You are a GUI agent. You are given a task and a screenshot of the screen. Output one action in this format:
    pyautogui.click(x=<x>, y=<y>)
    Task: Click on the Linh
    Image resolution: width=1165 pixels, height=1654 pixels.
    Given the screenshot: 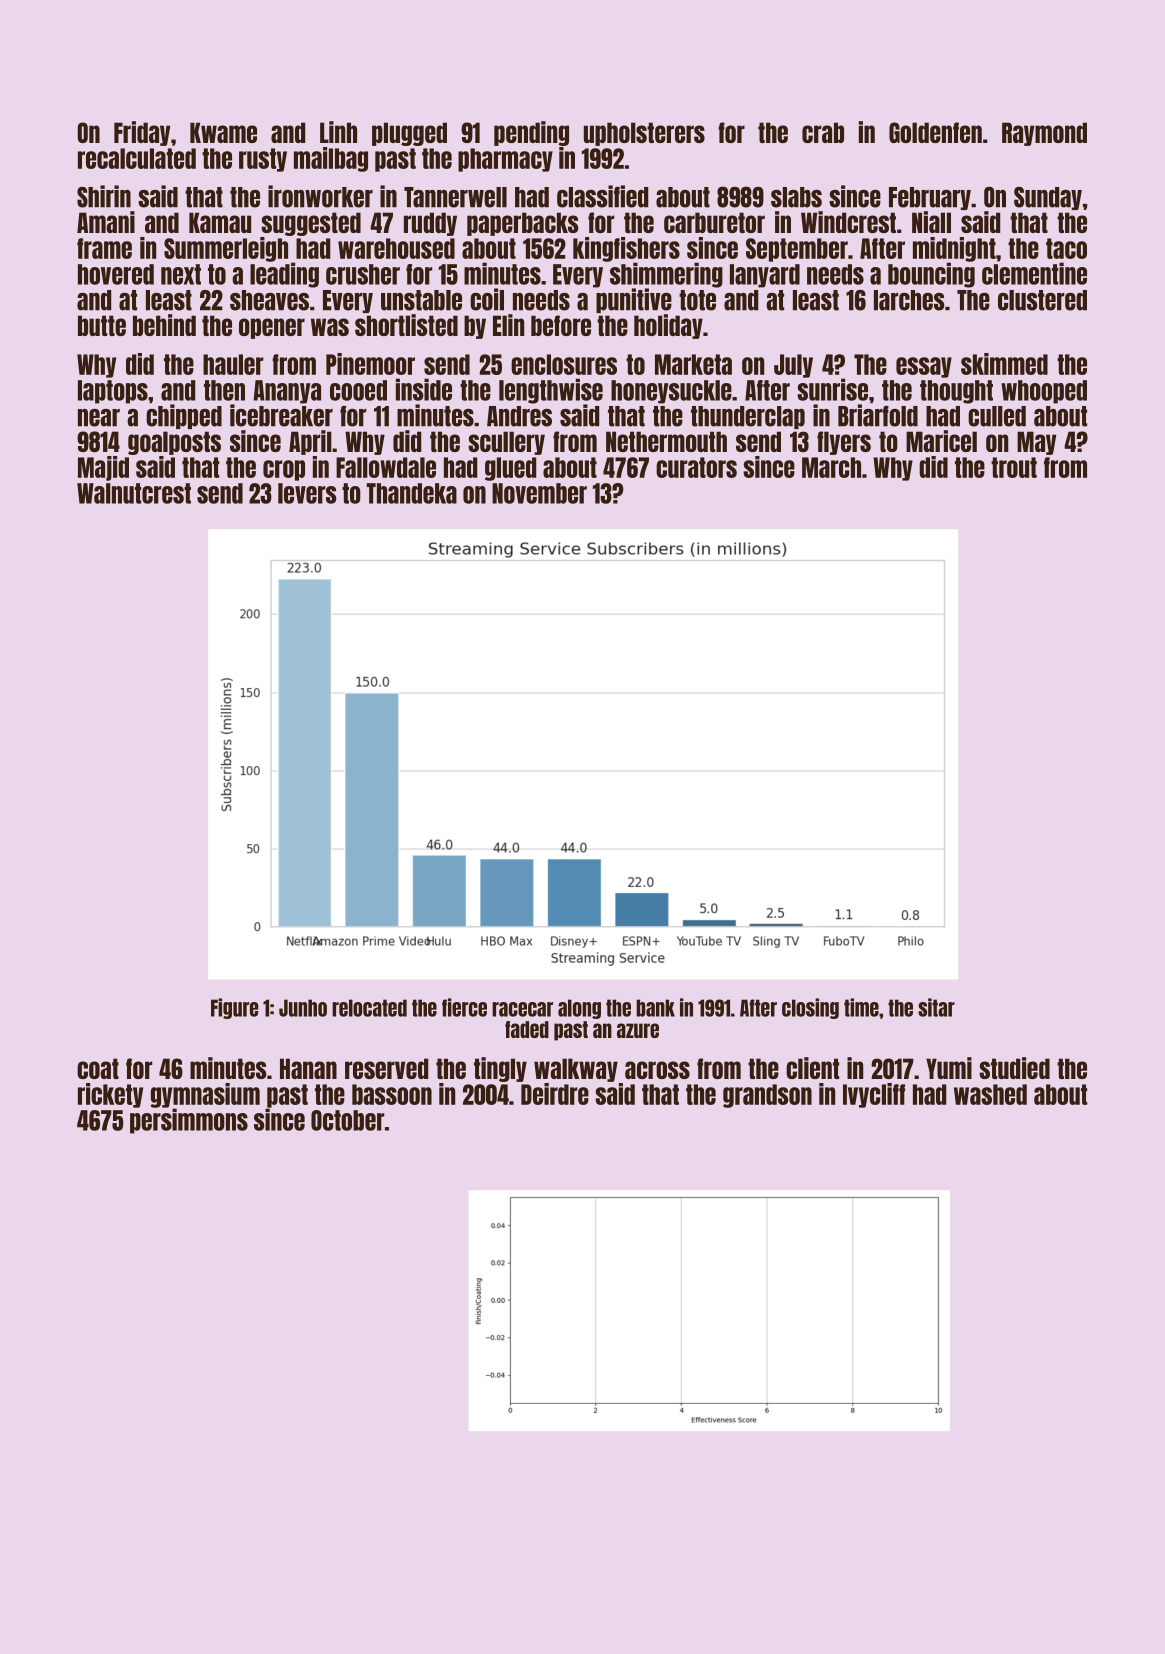 What is the action you would take?
    pyautogui.click(x=338, y=132)
